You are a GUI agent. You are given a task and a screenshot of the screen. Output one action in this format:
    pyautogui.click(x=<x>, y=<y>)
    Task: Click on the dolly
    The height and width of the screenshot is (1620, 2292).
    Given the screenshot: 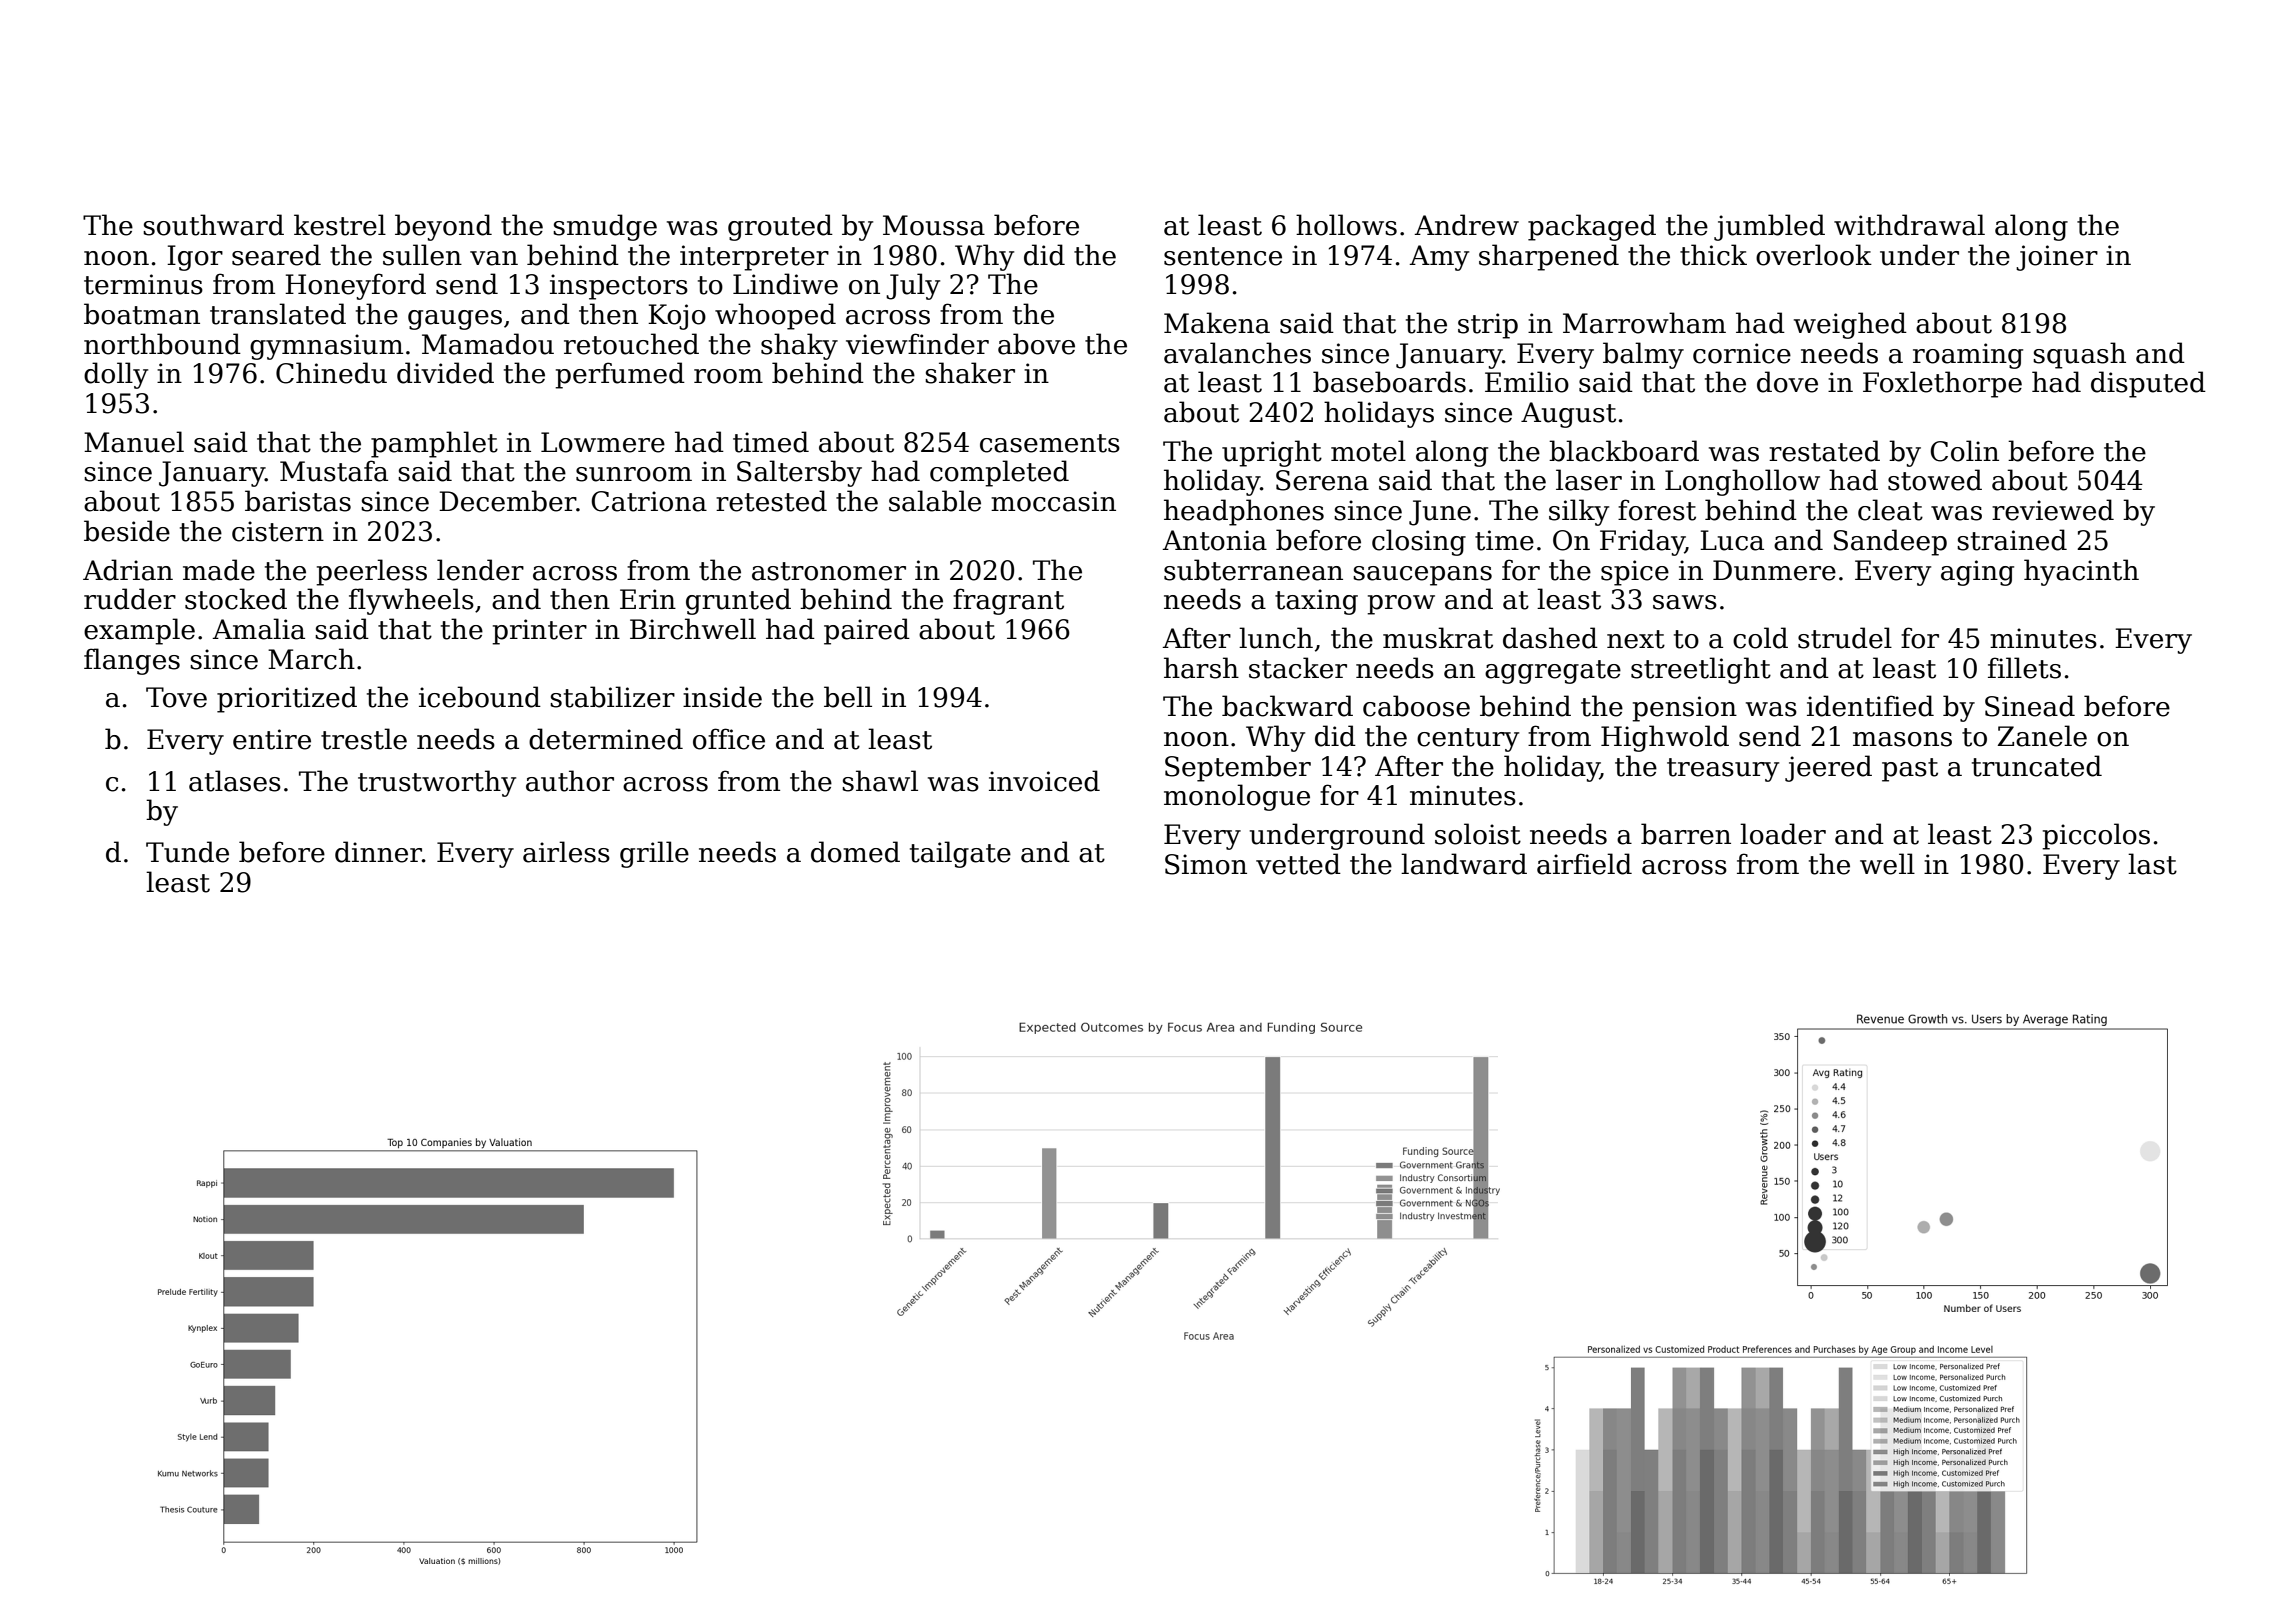 What is the action you would take?
    pyautogui.click(x=116, y=375)
